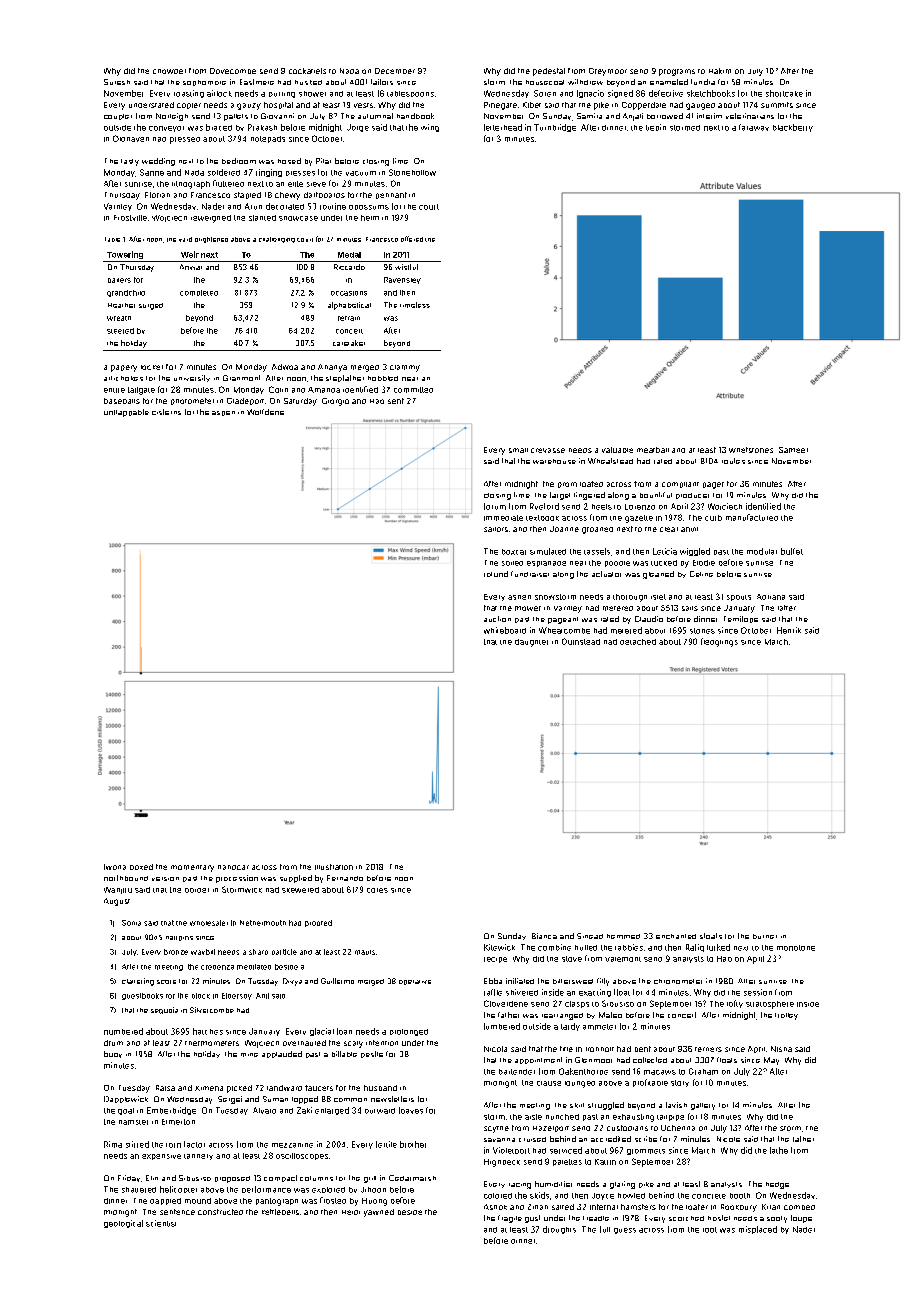 Image resolution: width=924 pixels, height=1308 pixels. What do you see at coordinates (120, 331) in the image?
I see `steered` at bounding box center [120, 331].
